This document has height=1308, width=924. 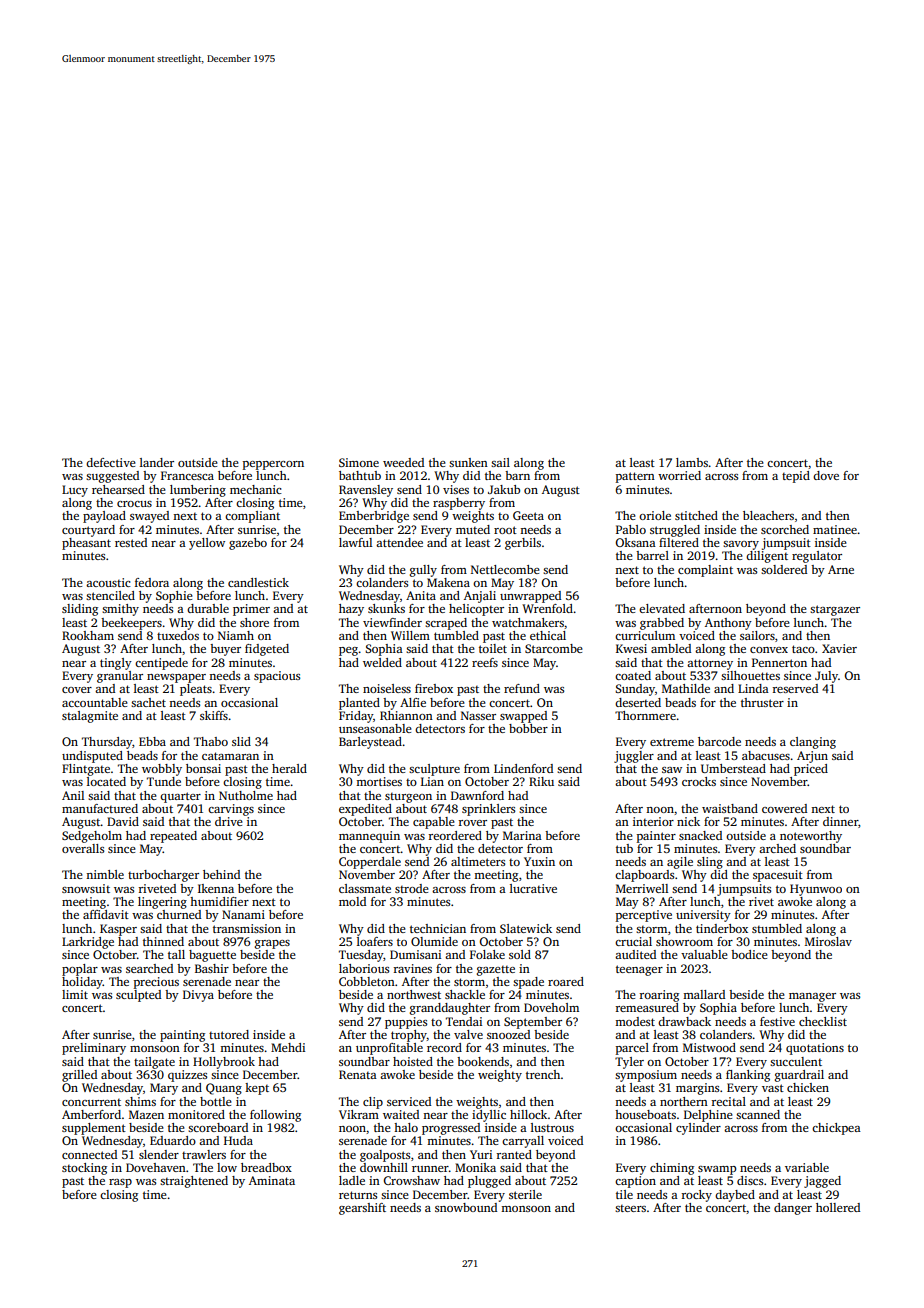 What do you see at coordinates (92, 837) in the document?
I see `Sedgeholm` at bounding box center [92, 837].
